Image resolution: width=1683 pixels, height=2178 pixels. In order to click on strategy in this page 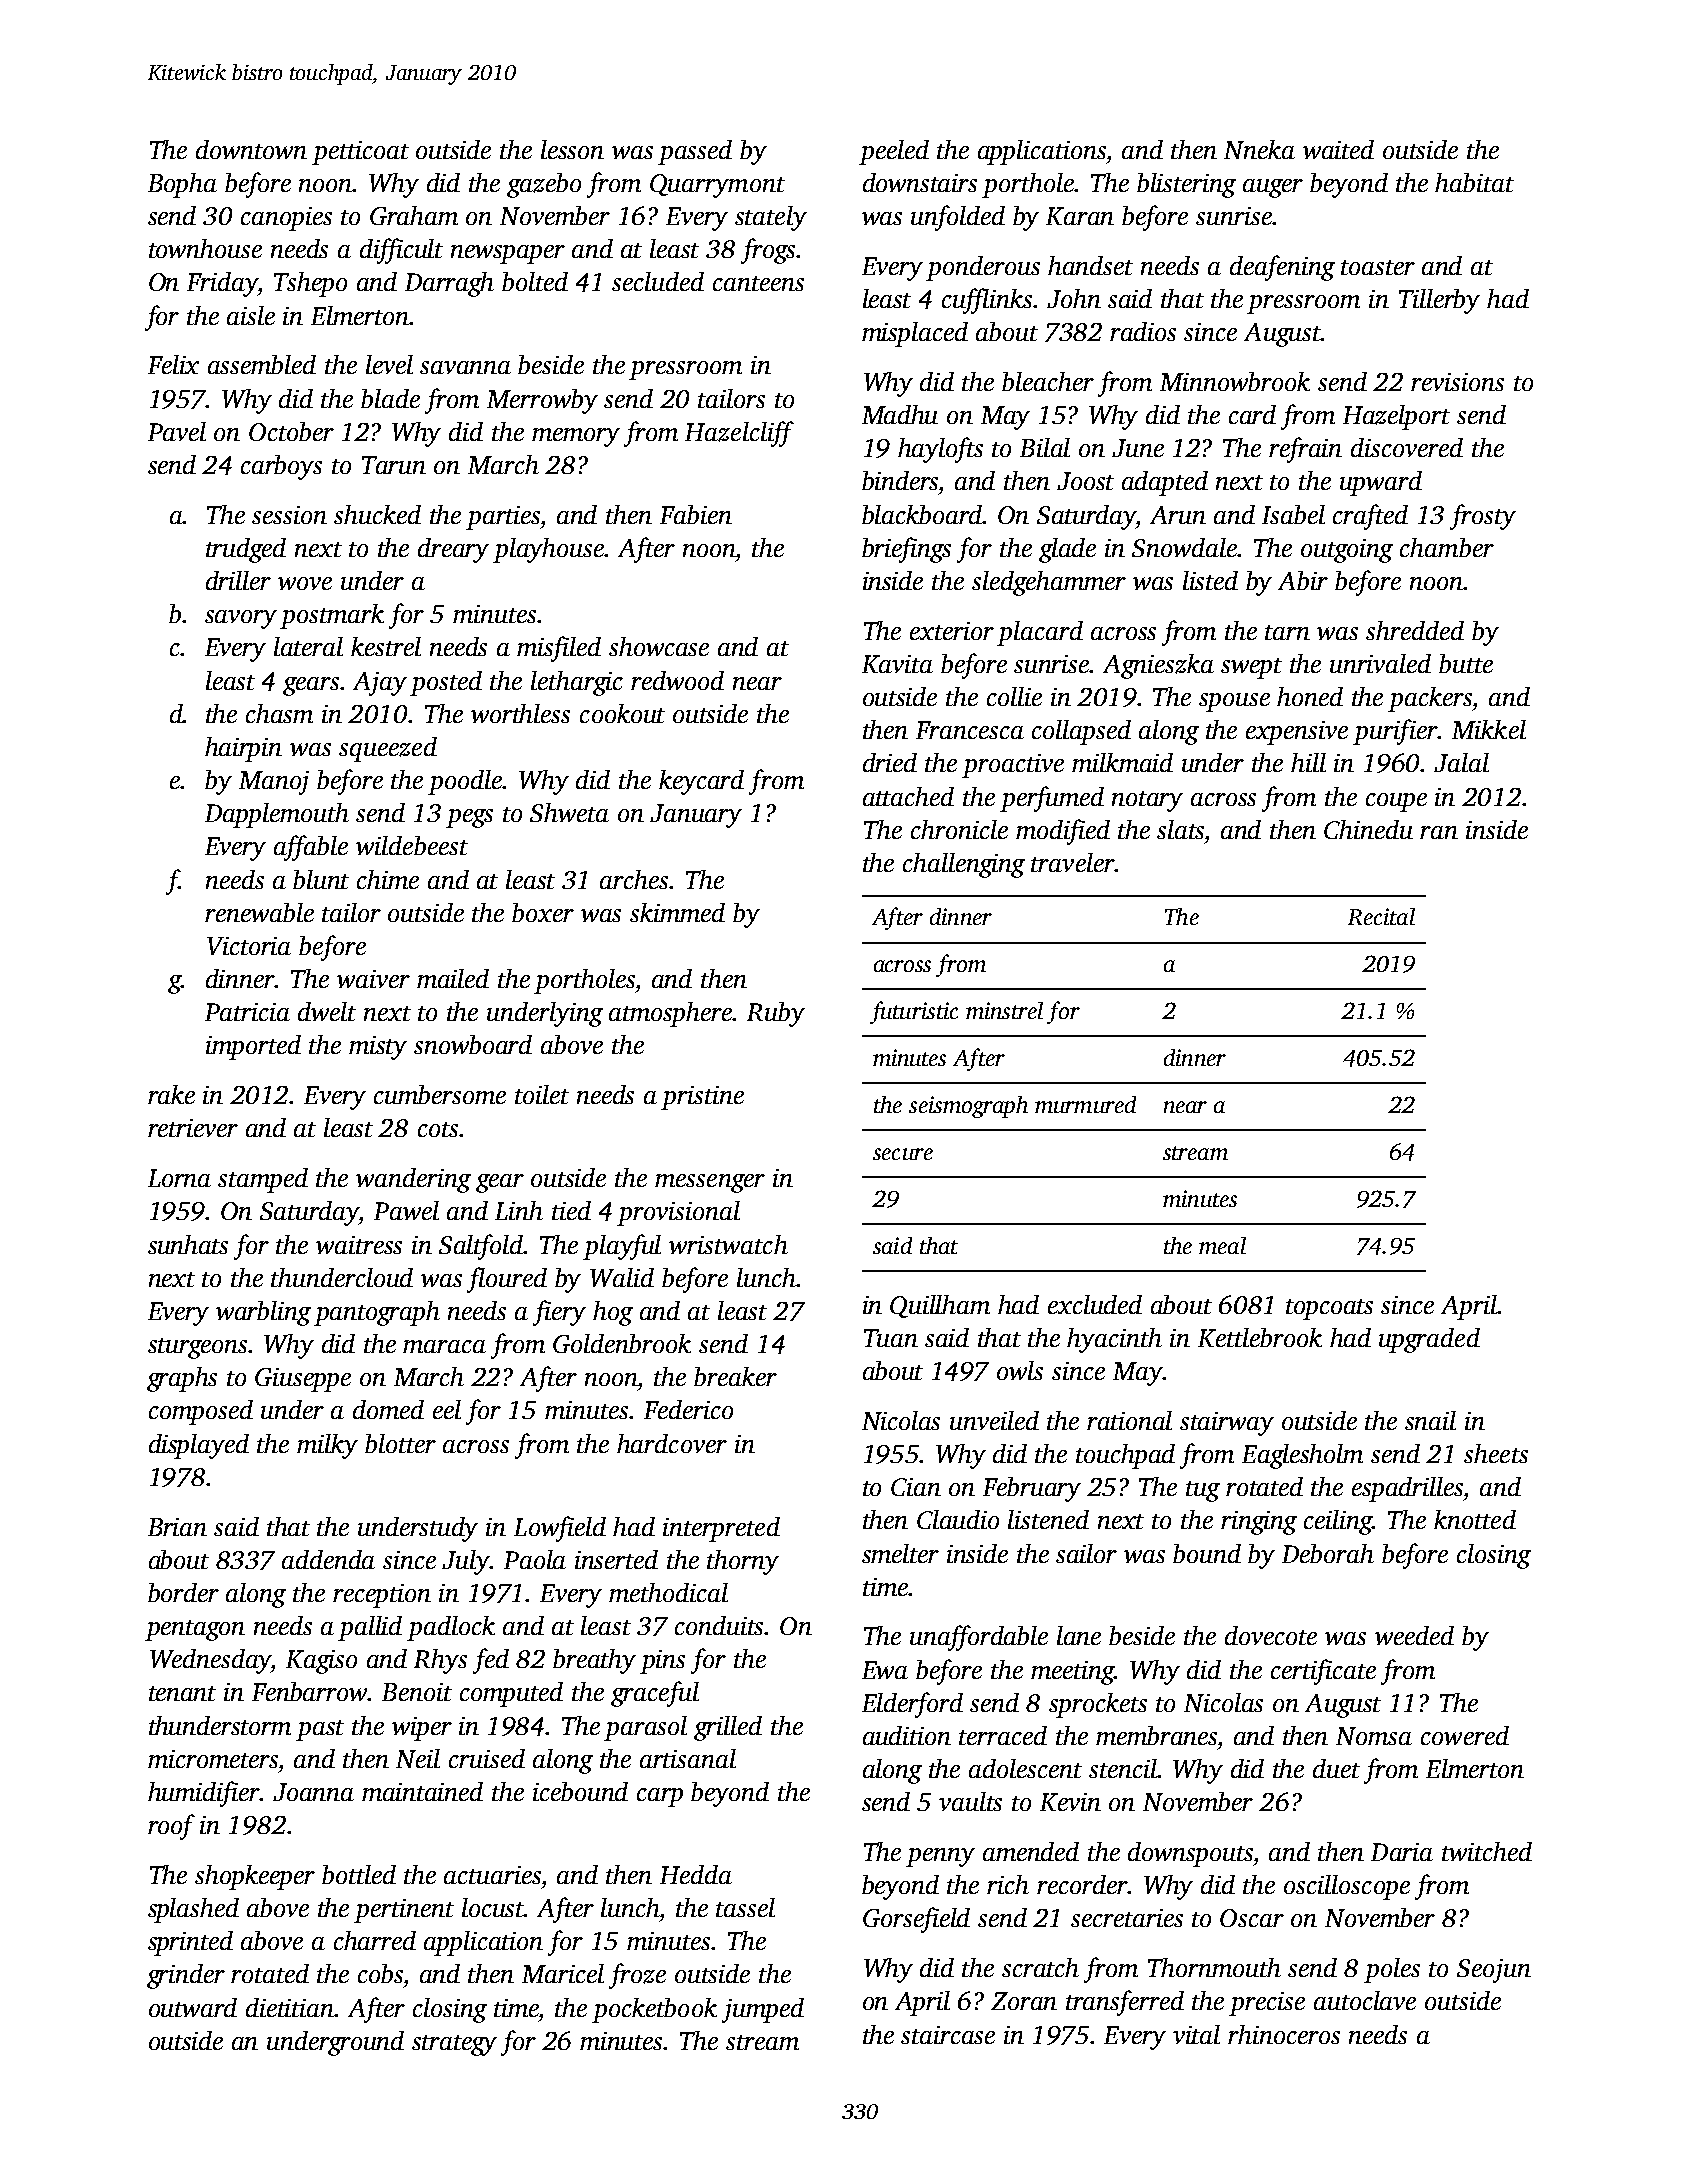, I will do `click(454, 2045)`.
